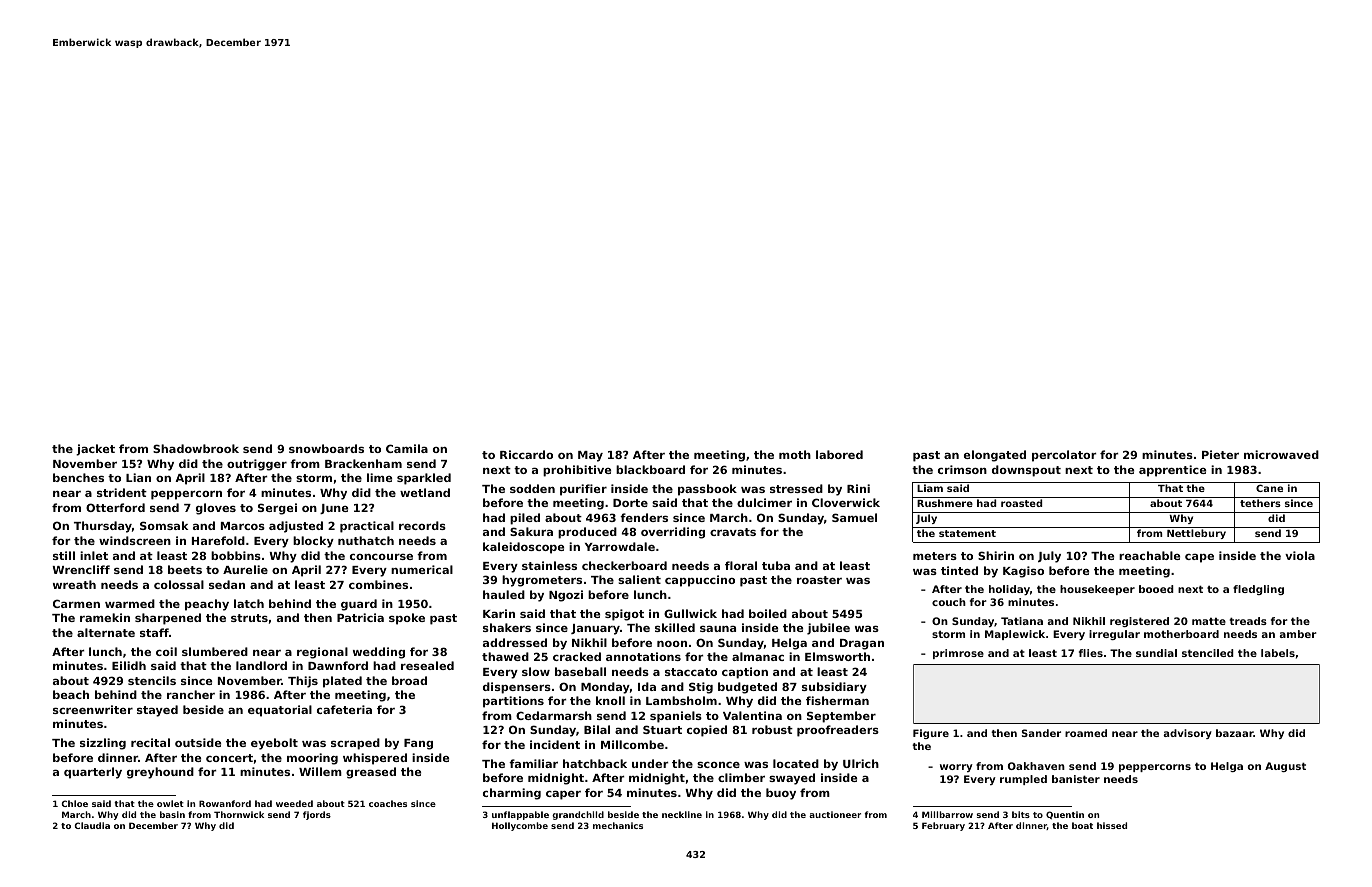  I want to click on percolator, so click(1064, 456).
